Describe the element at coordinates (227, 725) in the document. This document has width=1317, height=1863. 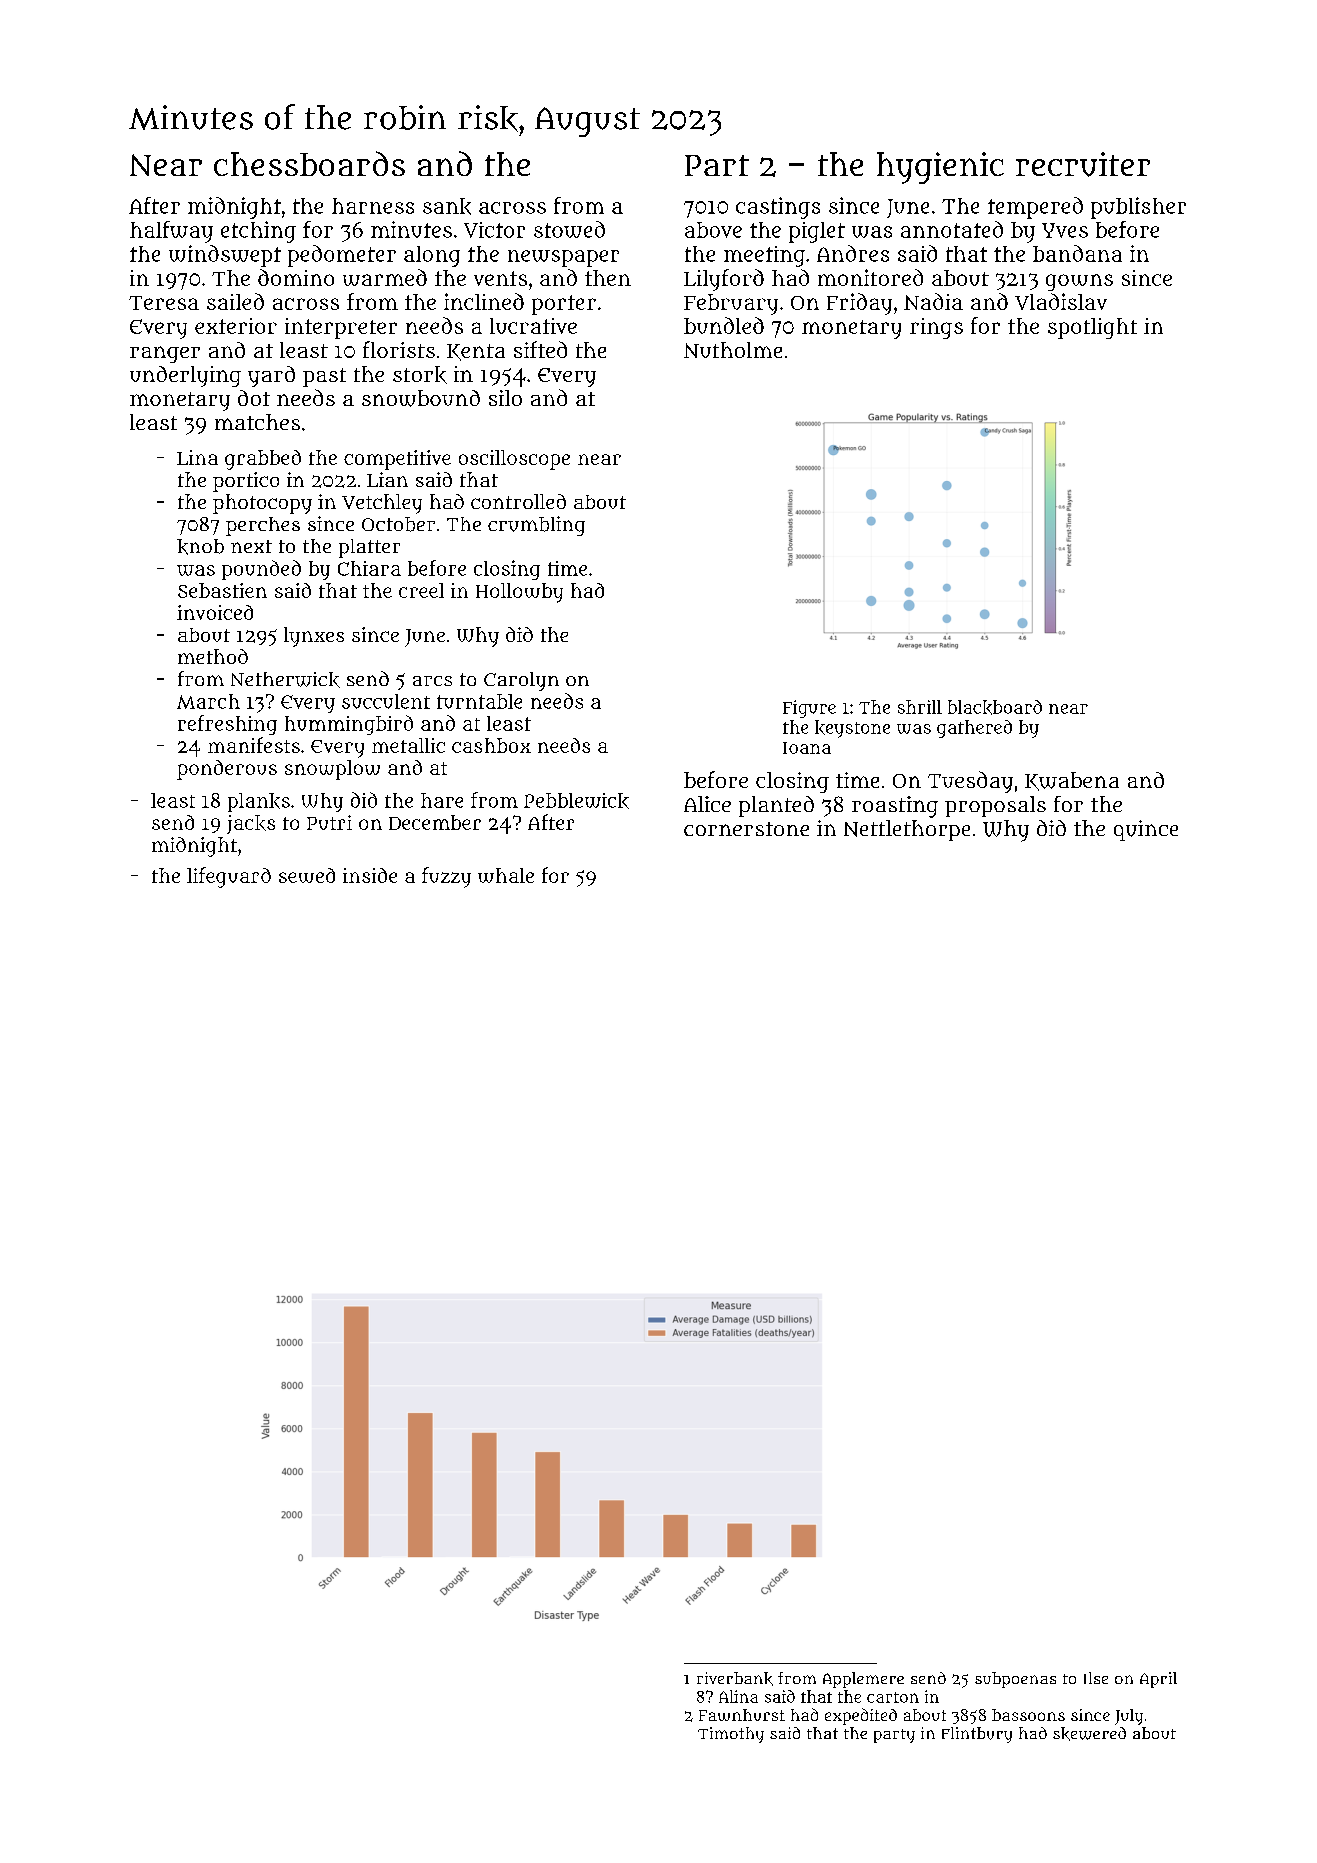
I see `refreshing` at that location.
